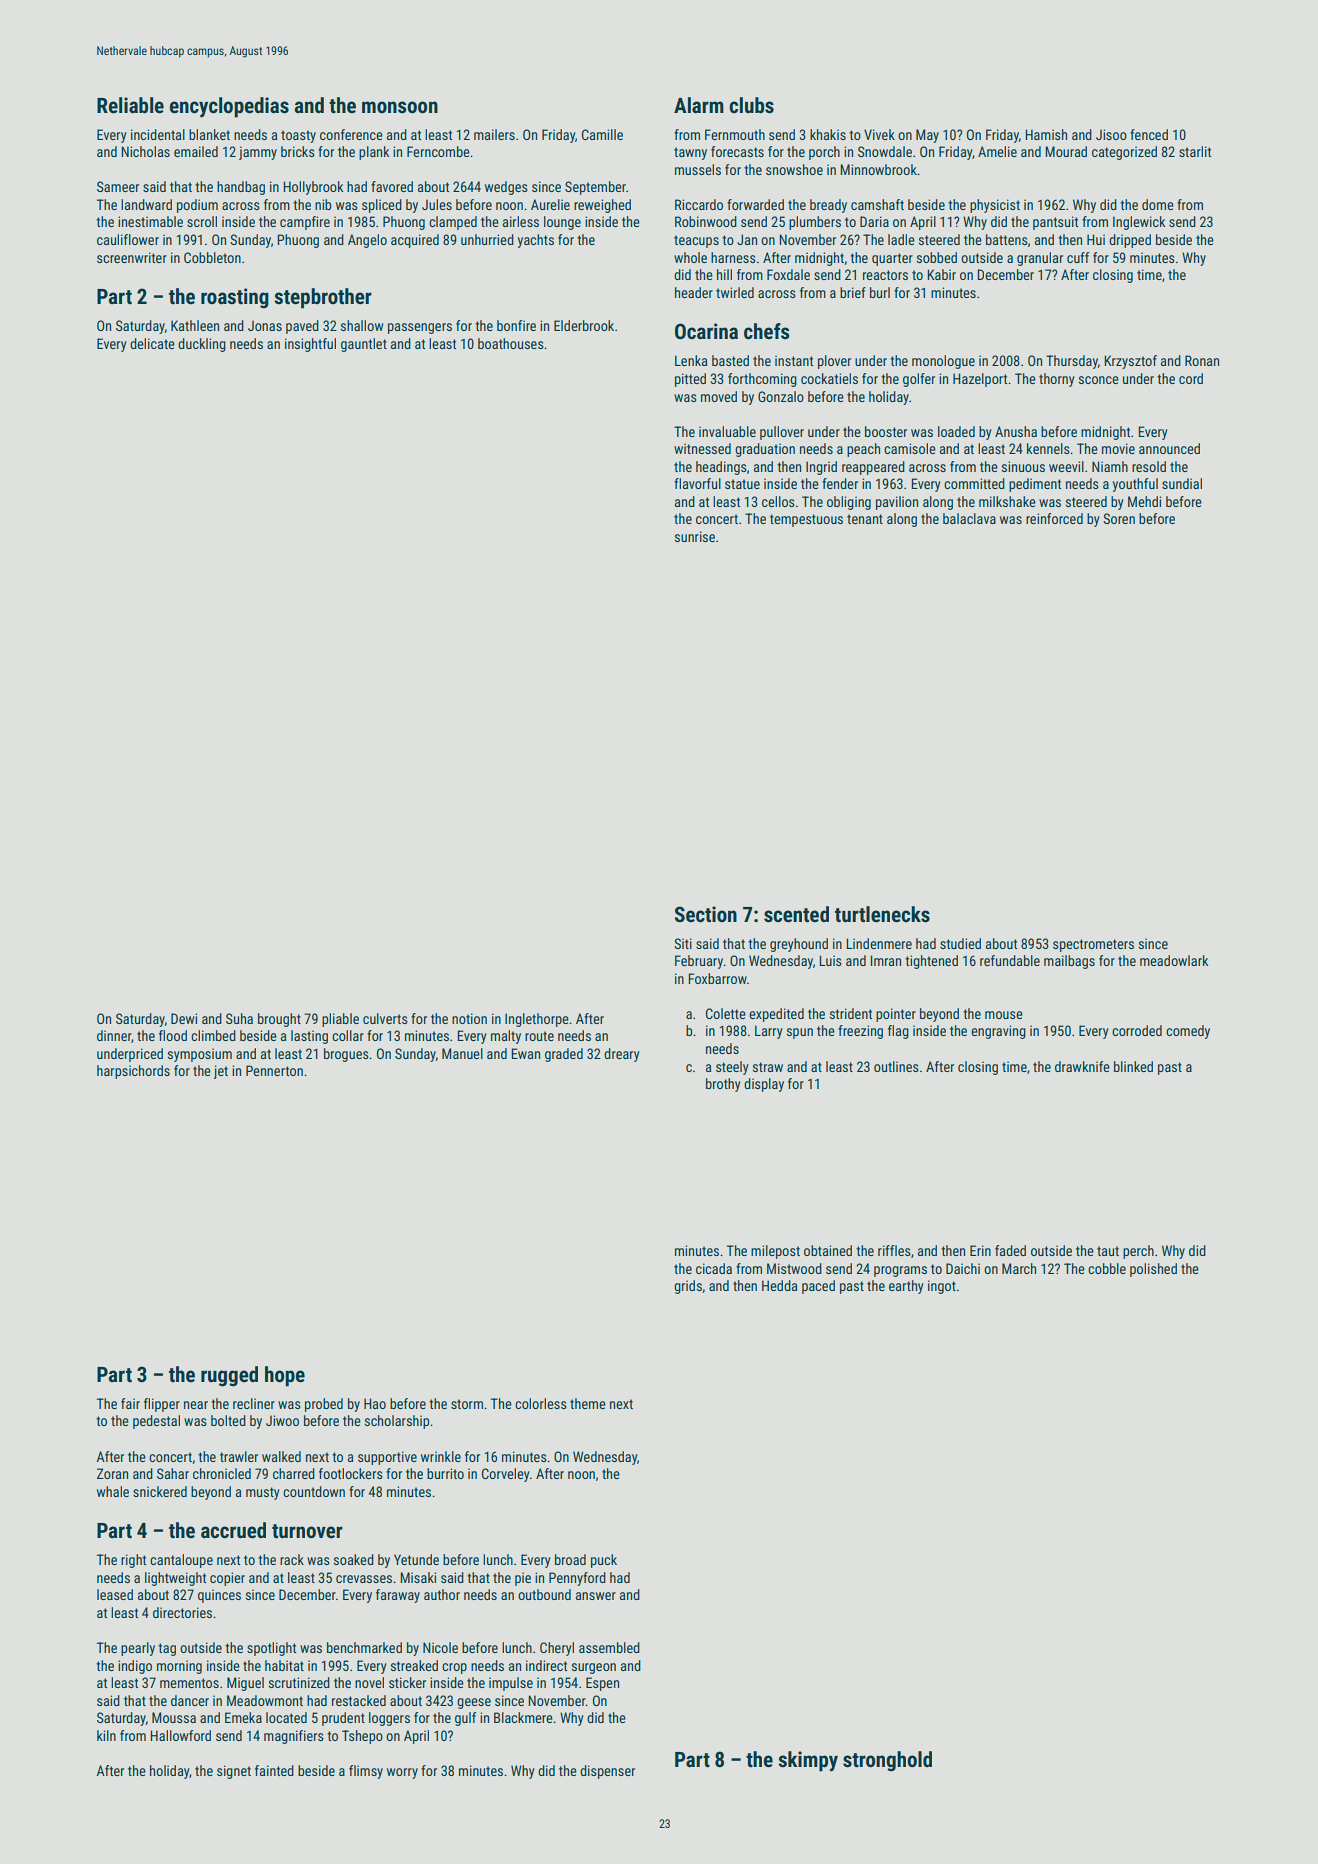 This document has height=1864, width=1318. Describe the element at coordinates (706, 914) in the document. I see `Section` at that location.
